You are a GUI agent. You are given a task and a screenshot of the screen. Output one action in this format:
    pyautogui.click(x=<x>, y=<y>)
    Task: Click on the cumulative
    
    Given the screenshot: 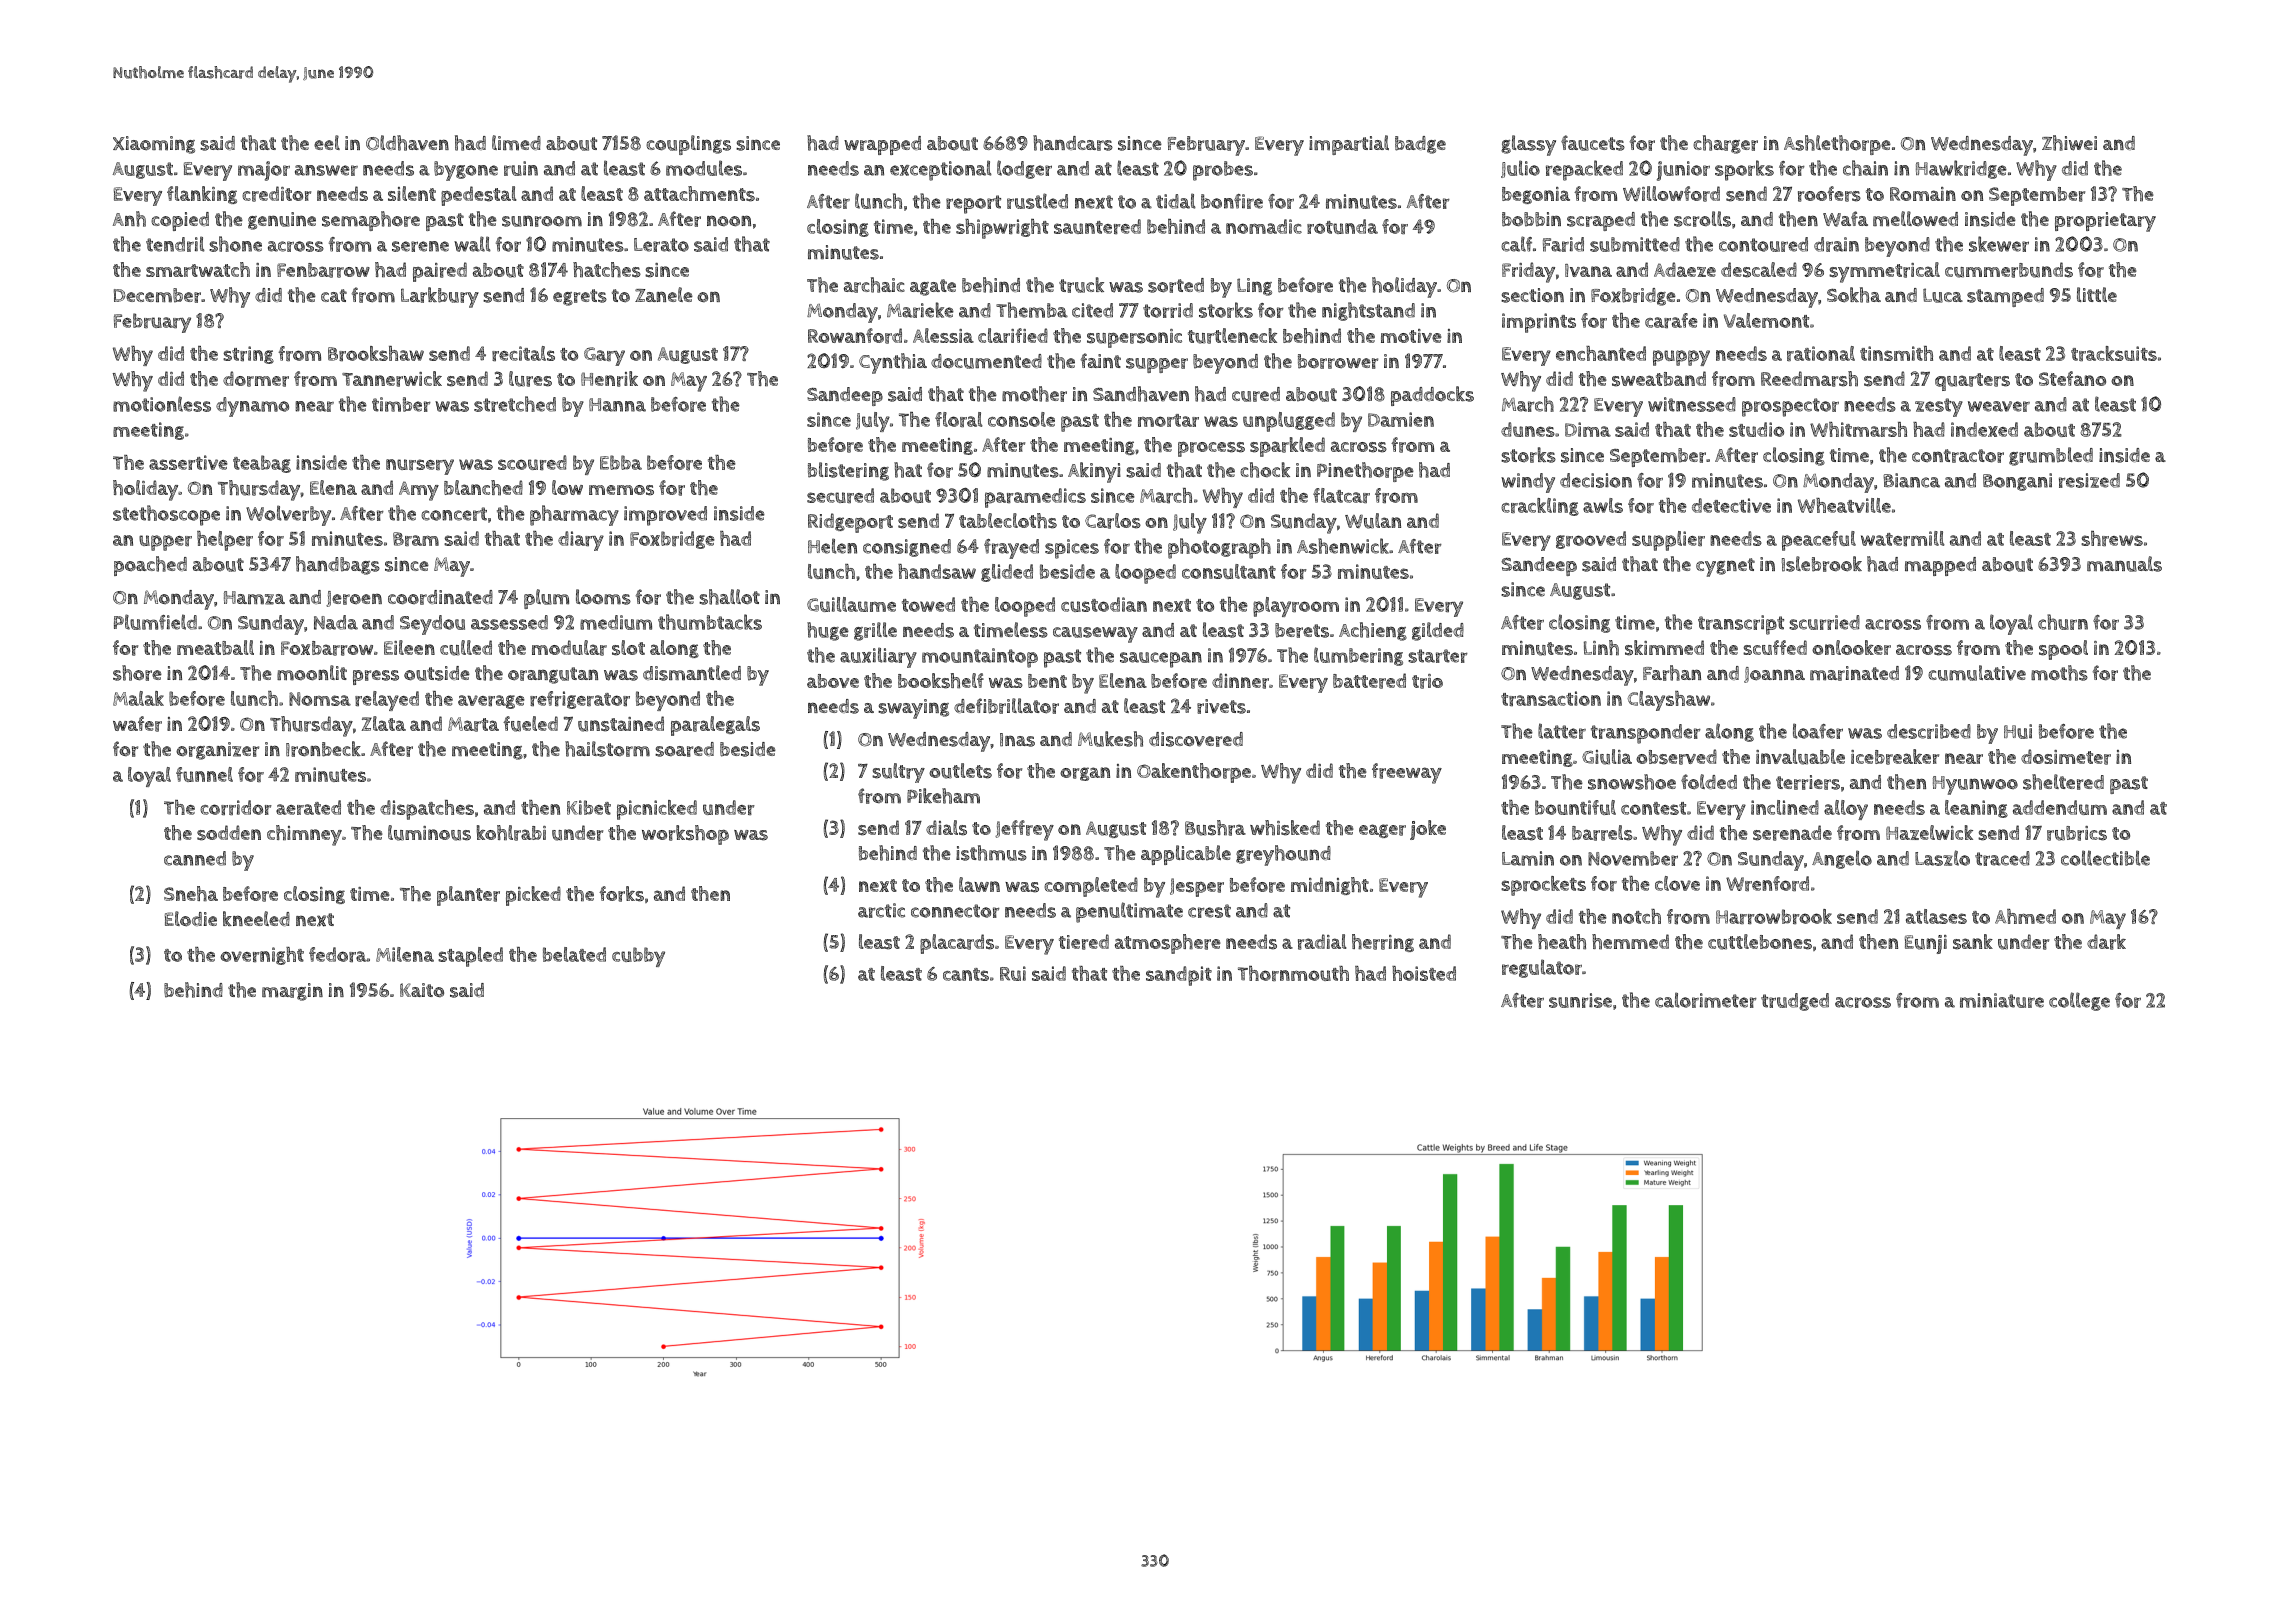 What is the action you would take?
    pyautogui.click(x=1977, y=673)
